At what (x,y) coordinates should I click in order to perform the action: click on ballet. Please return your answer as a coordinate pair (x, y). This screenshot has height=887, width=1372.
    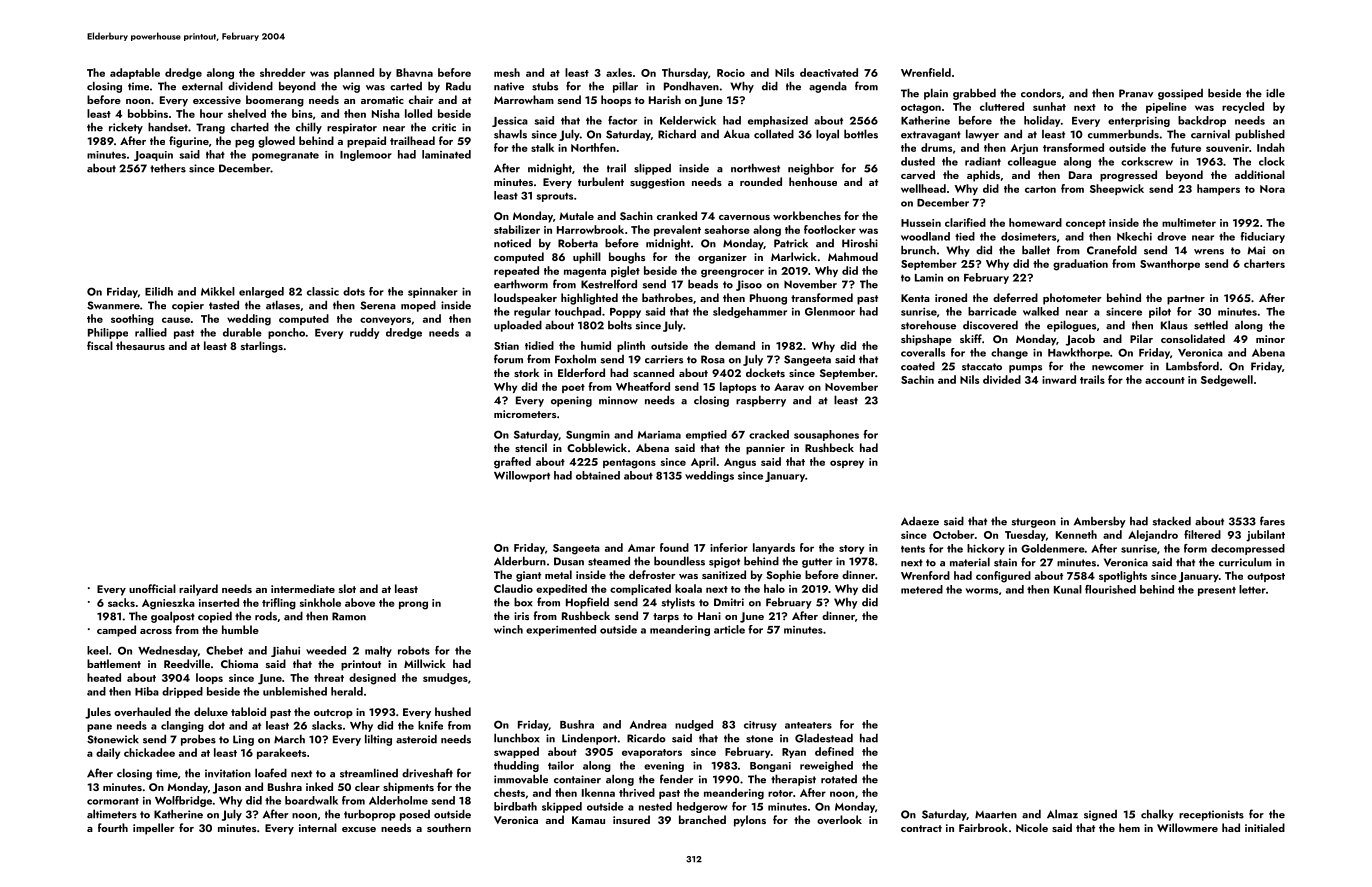
    Looking at the image, I should click on (1036, 250).
